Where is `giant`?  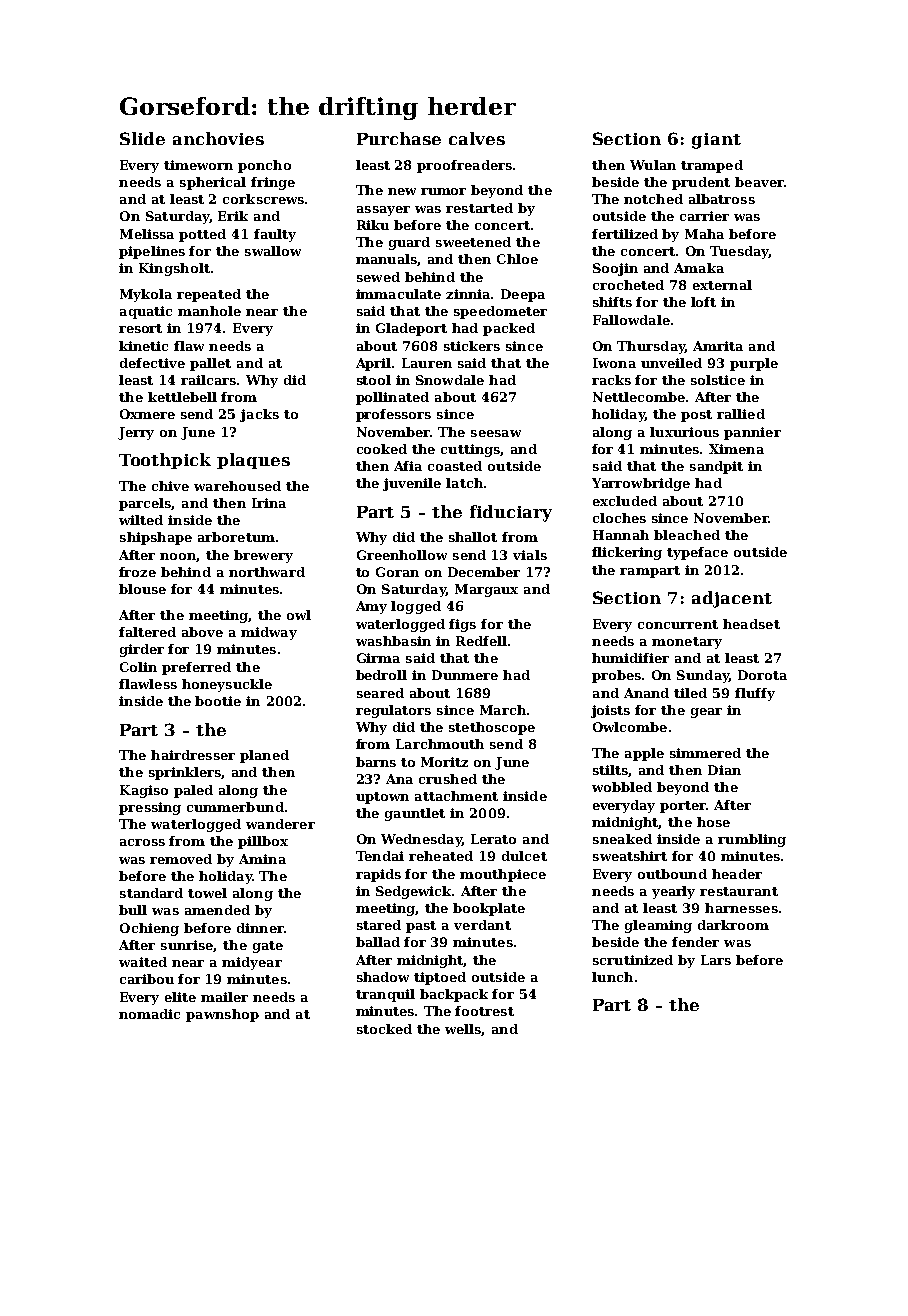
giant is located at coordinates (716, 141).
